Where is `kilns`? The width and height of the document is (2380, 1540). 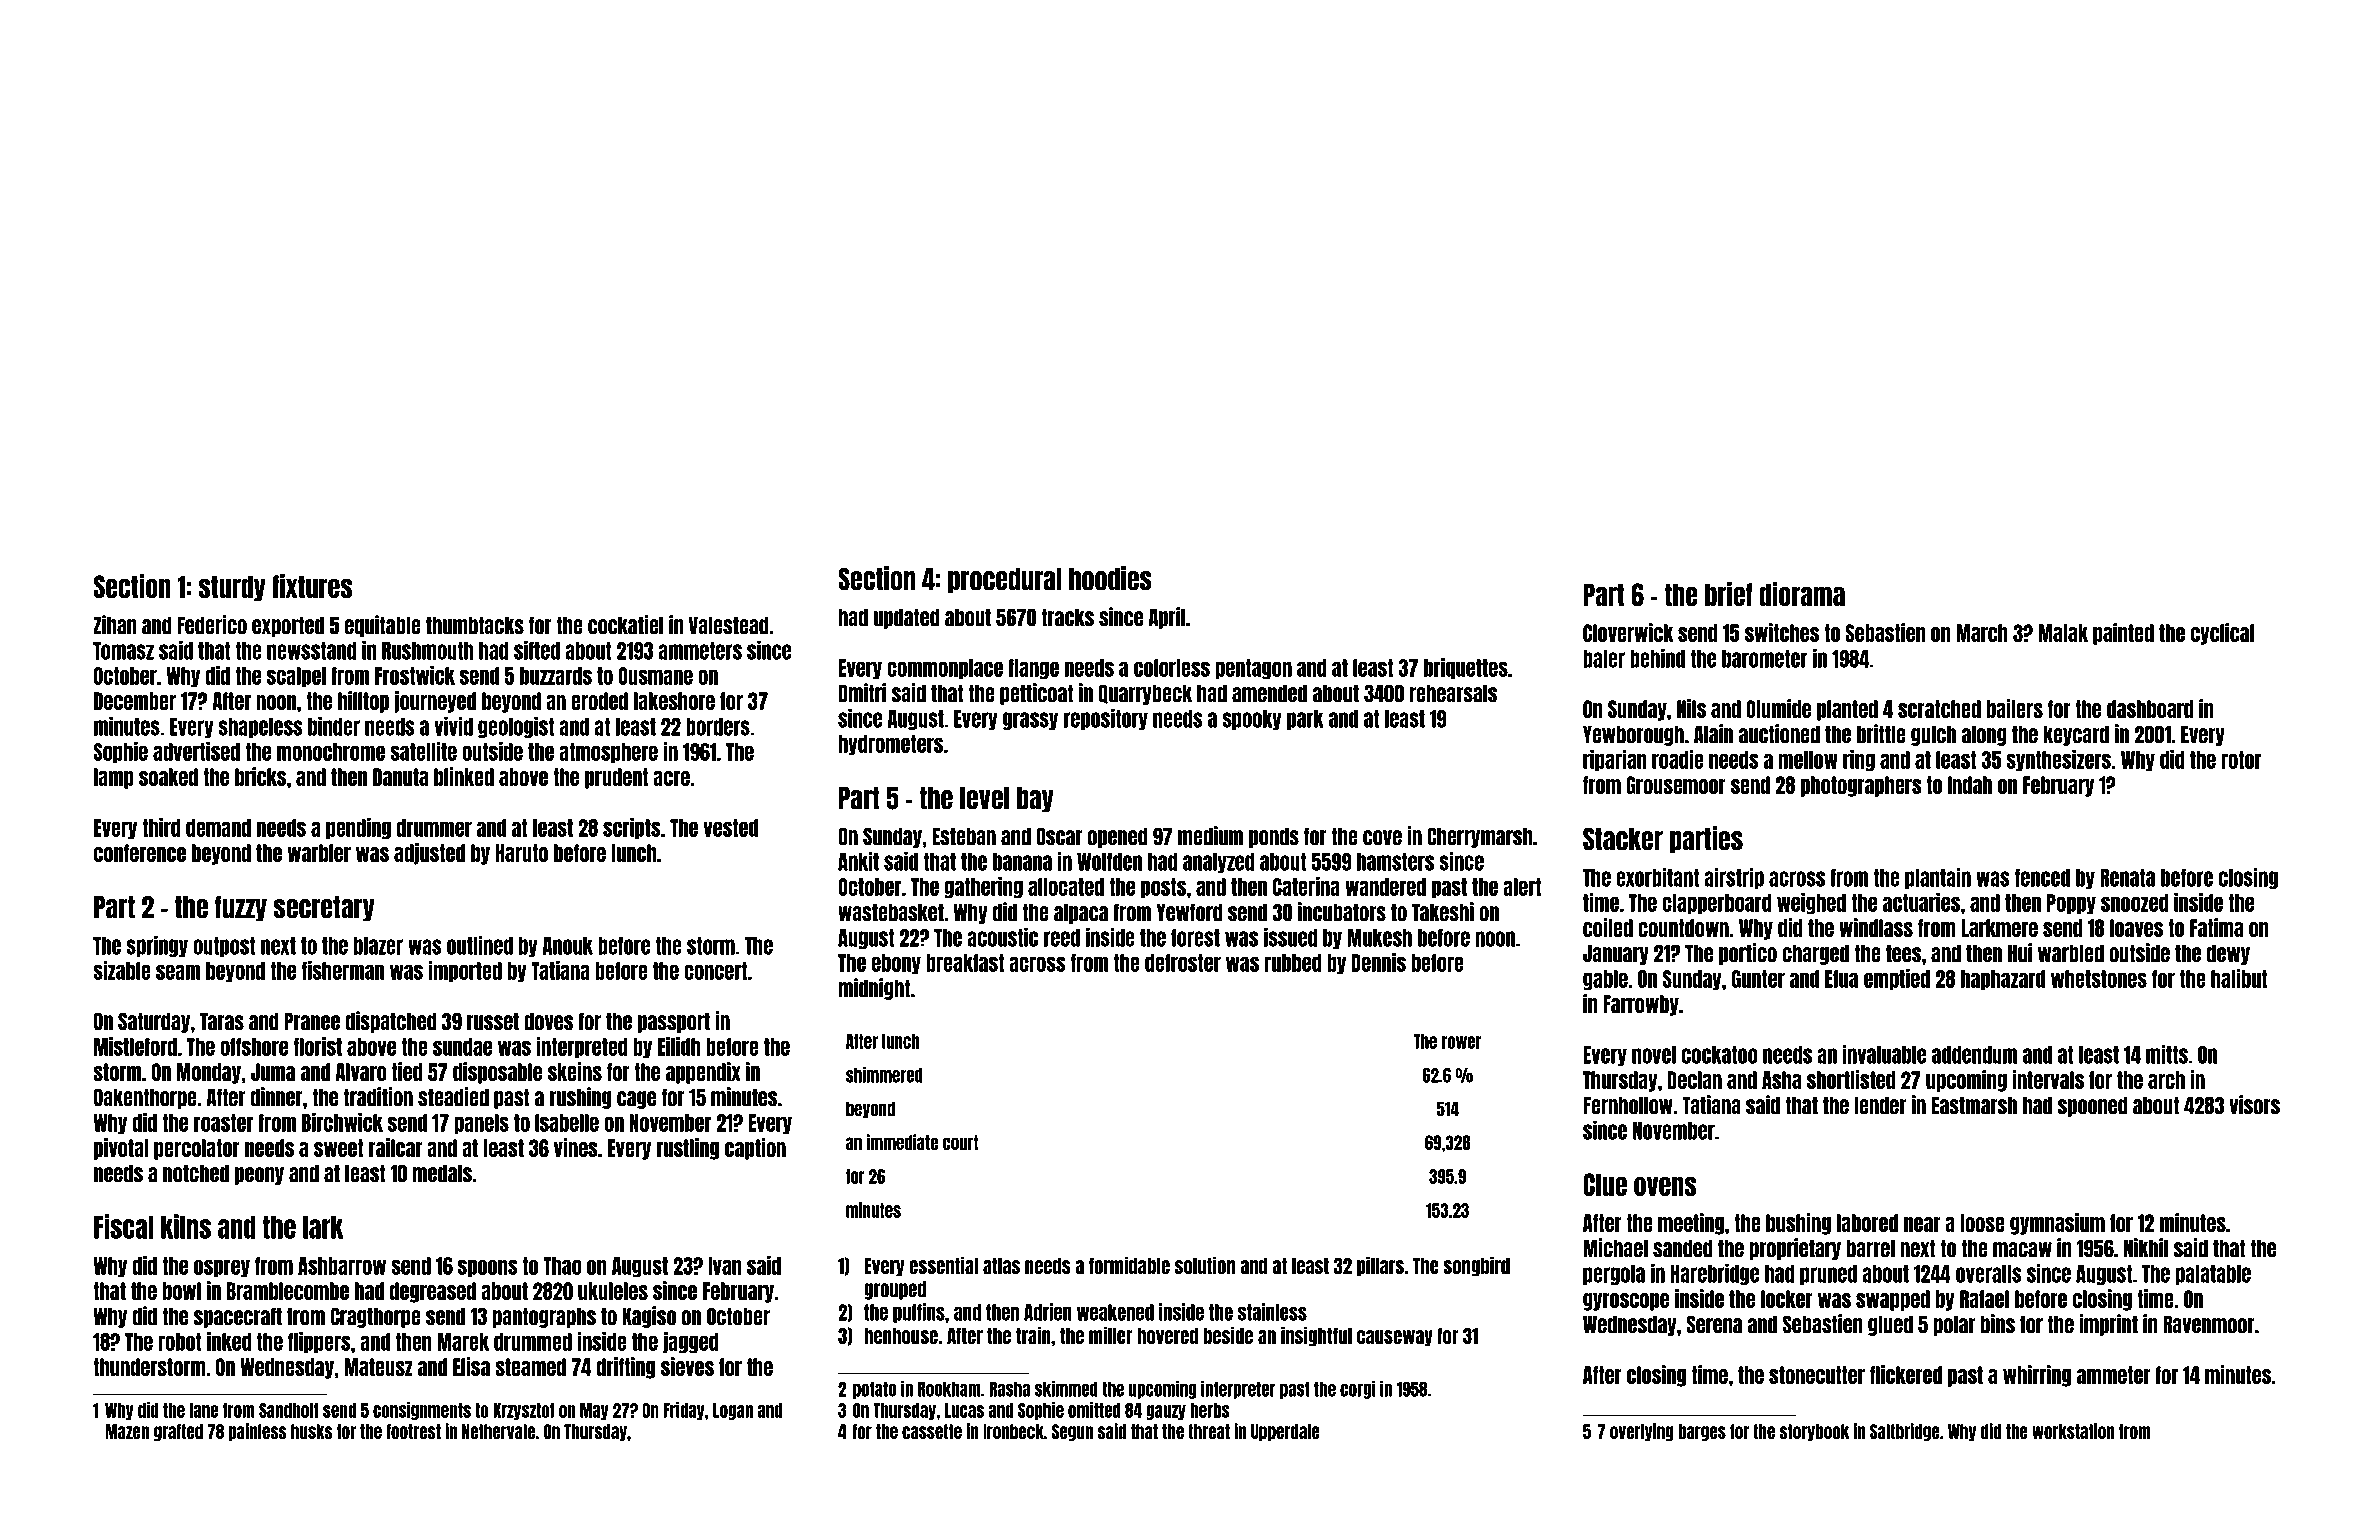
kilns is located at coordinates (186, 1226).
